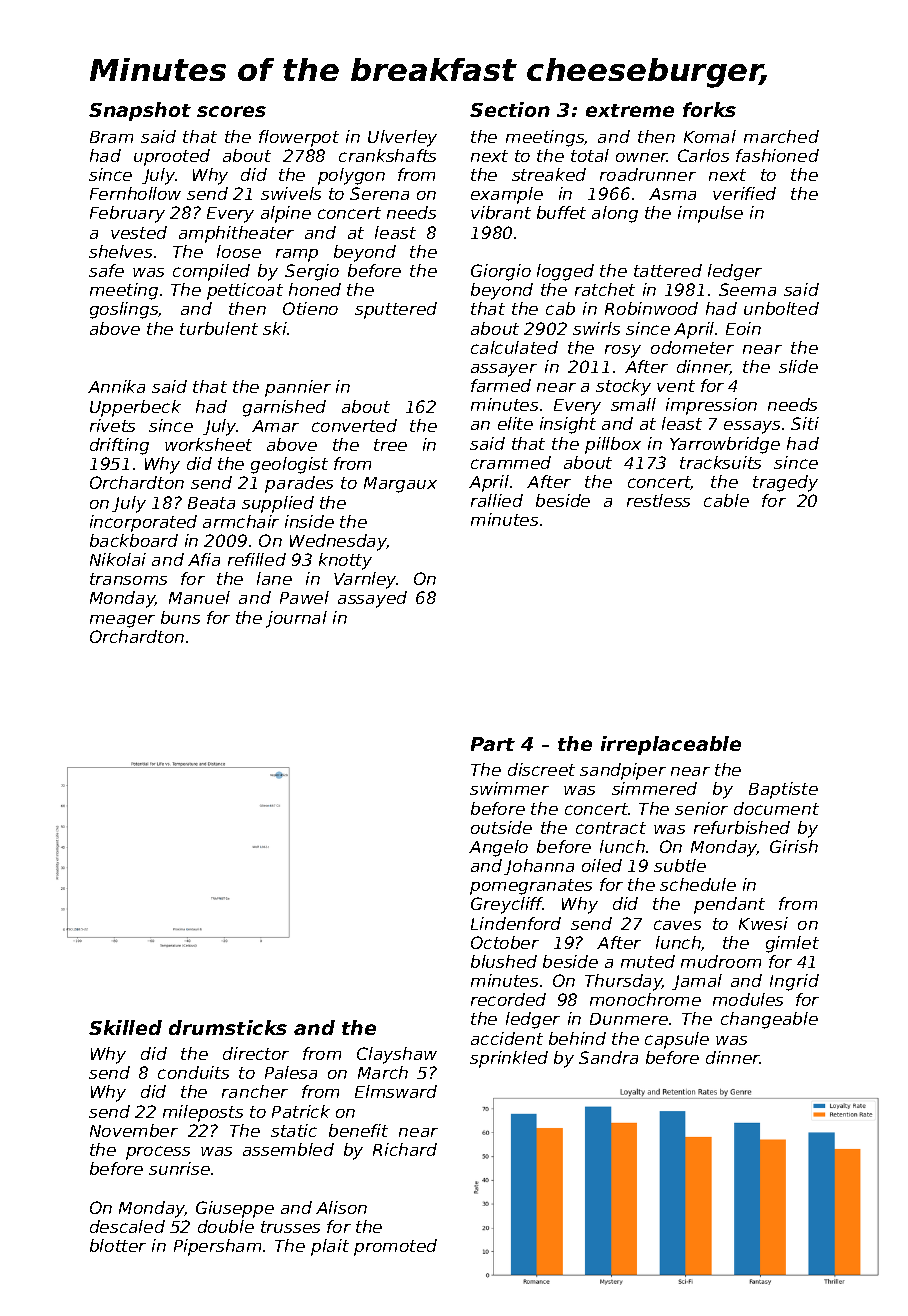 The height and width of the screenshot is (1316, 908). What do you see at coordinates (692, 347) in the screenshot?
I see `odometer` at bounding box center [692, 347].
